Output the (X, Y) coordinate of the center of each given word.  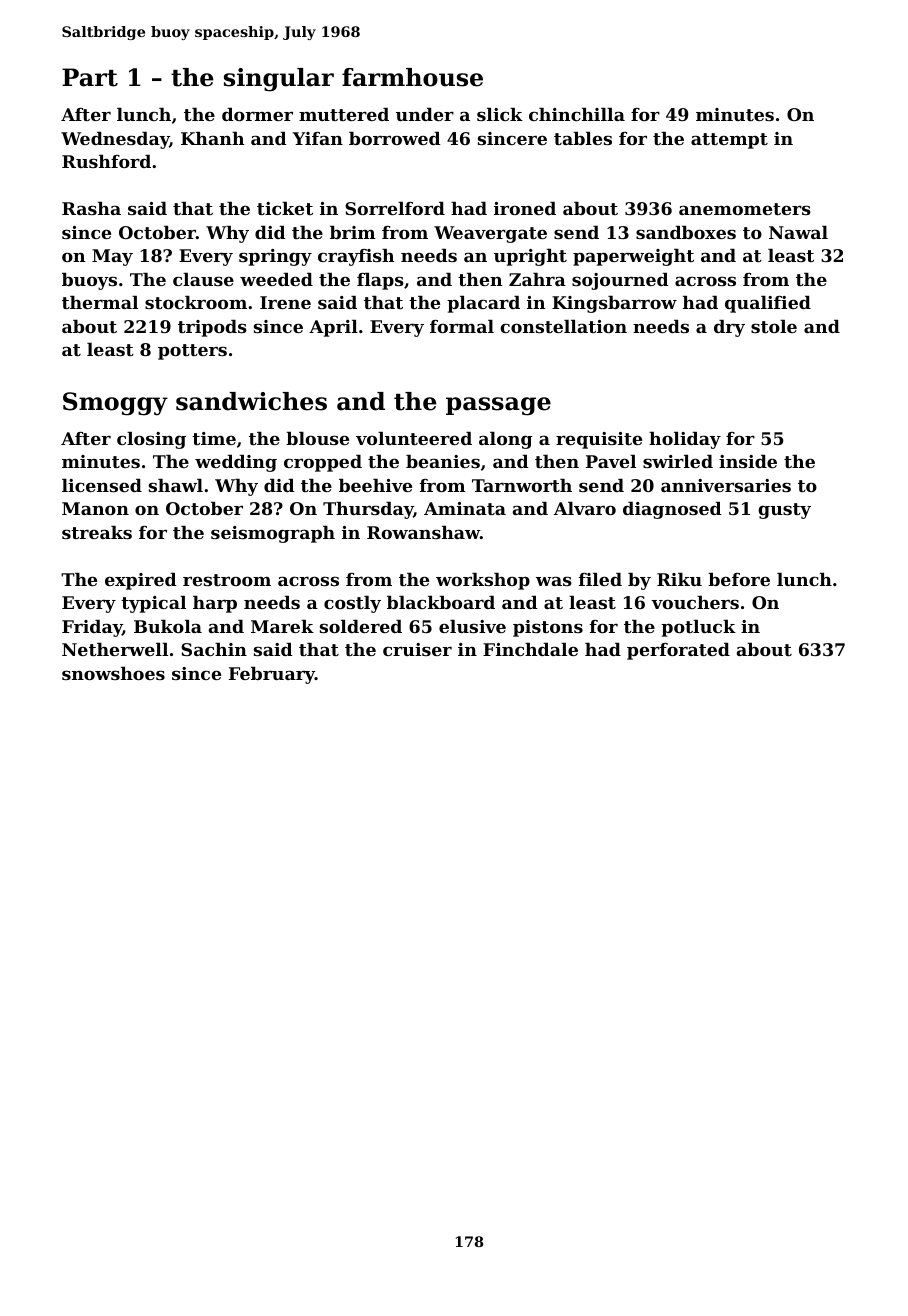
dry (729, 328)
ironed (525, 208)
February (272, 675)
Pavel (611, 461)
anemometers (745, 209)
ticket (285, 208)
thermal (100, 302)
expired (141, 581)
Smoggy (115, 404)
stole (774, 326)
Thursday (368, 510)
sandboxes (686, 232)
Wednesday (115, 140)
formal (462, 326)
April (333, 328)
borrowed (395, 138)
